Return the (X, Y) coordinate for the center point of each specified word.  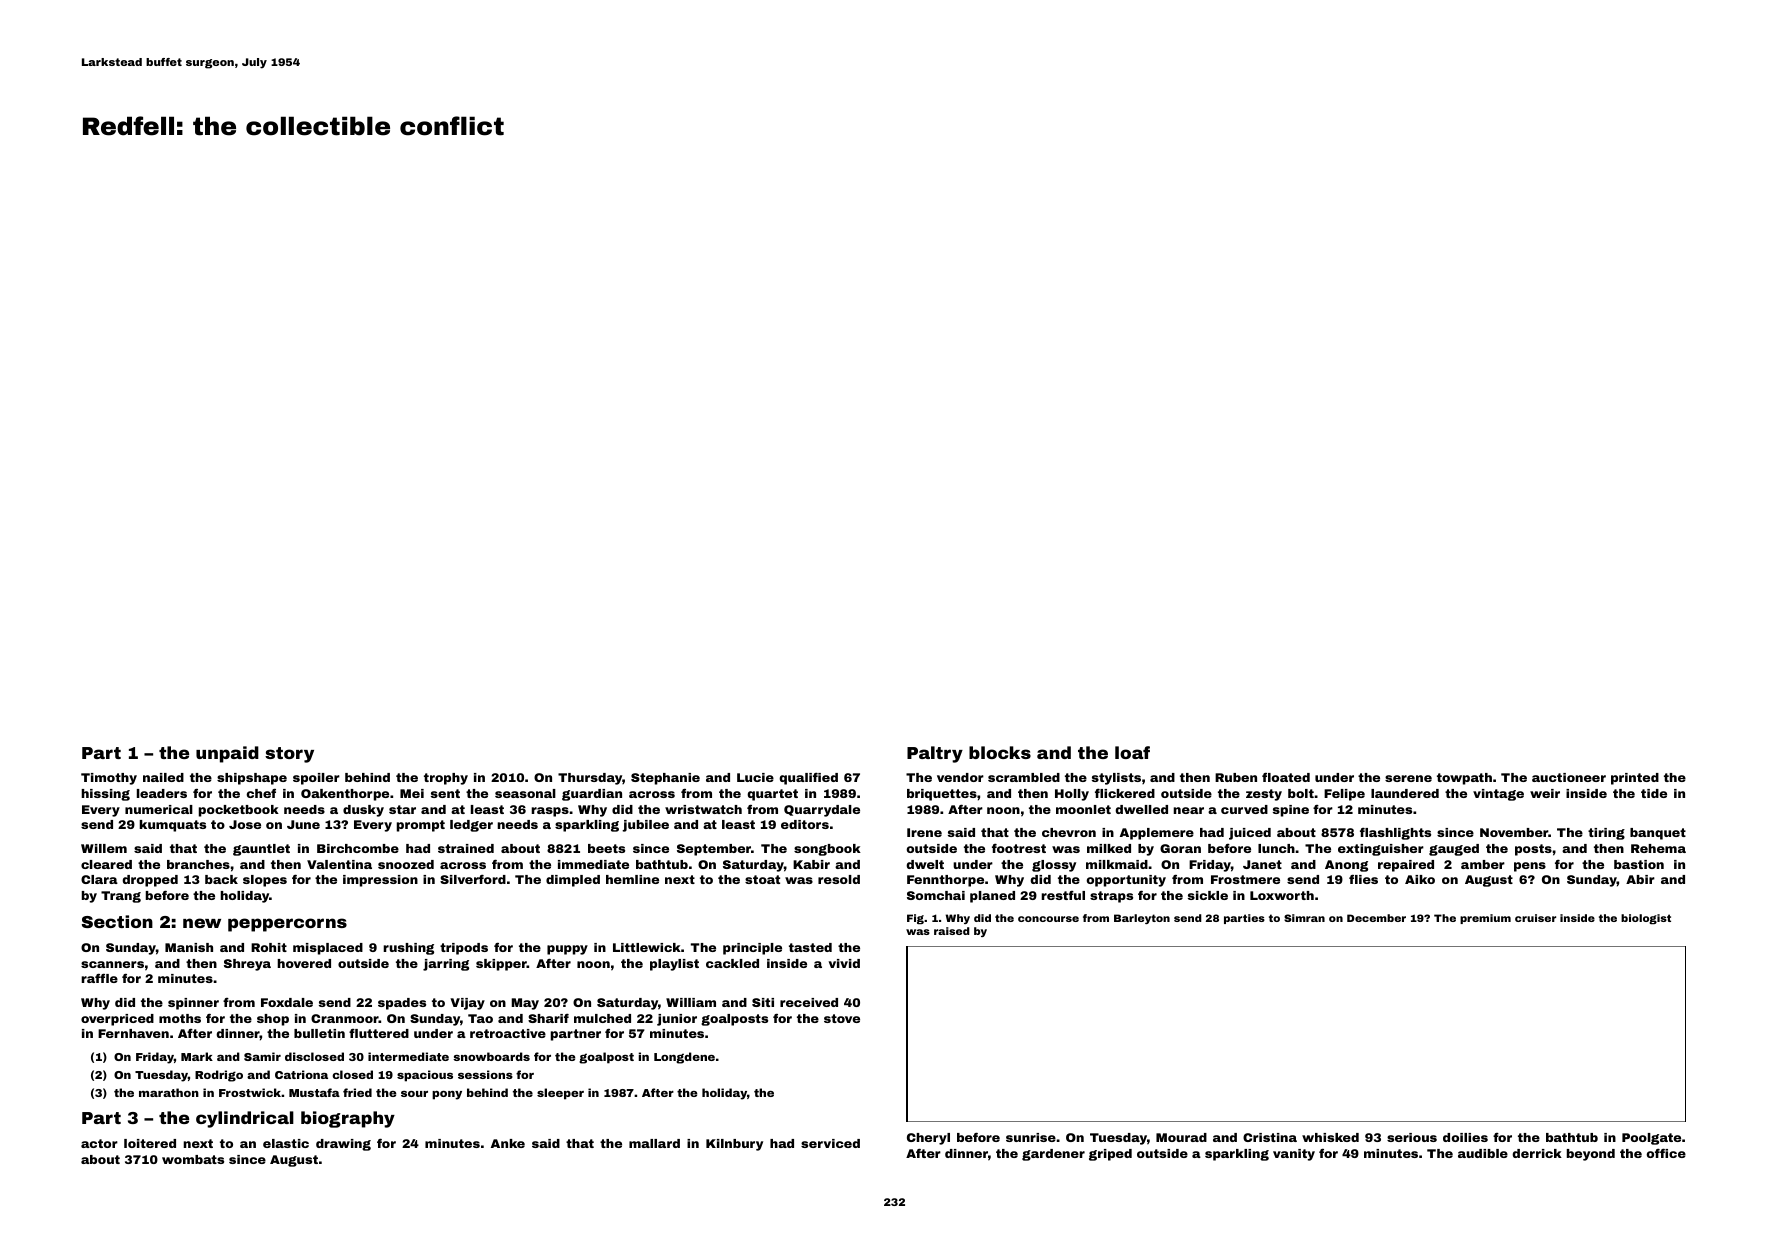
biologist (1646, 919)
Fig (915, 919)
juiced (1250, 834)
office (1666, 1153)
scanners (112, 964)
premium (1485, 919)
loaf (1132, 752)
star (402, 809)
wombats (193, 1159)
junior (677, 1020)
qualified (808, 779)
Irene (924, 832)
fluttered (379, 1033)
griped (1110, 1155)
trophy (446, 779)
